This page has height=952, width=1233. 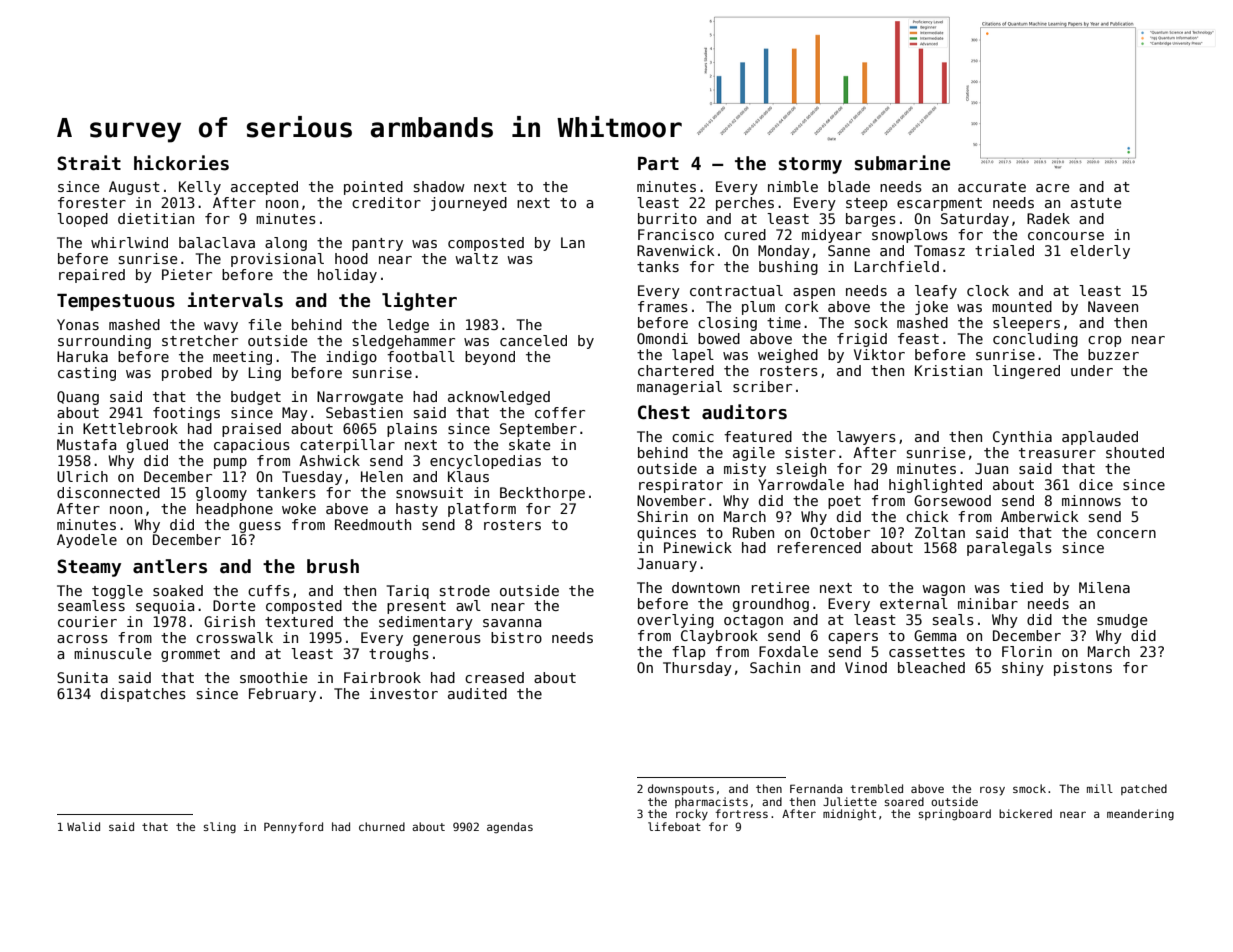 What do you see at coordinates (711, 802) in the page?
I see `pharmacists` at bounding box center [711, 802].
